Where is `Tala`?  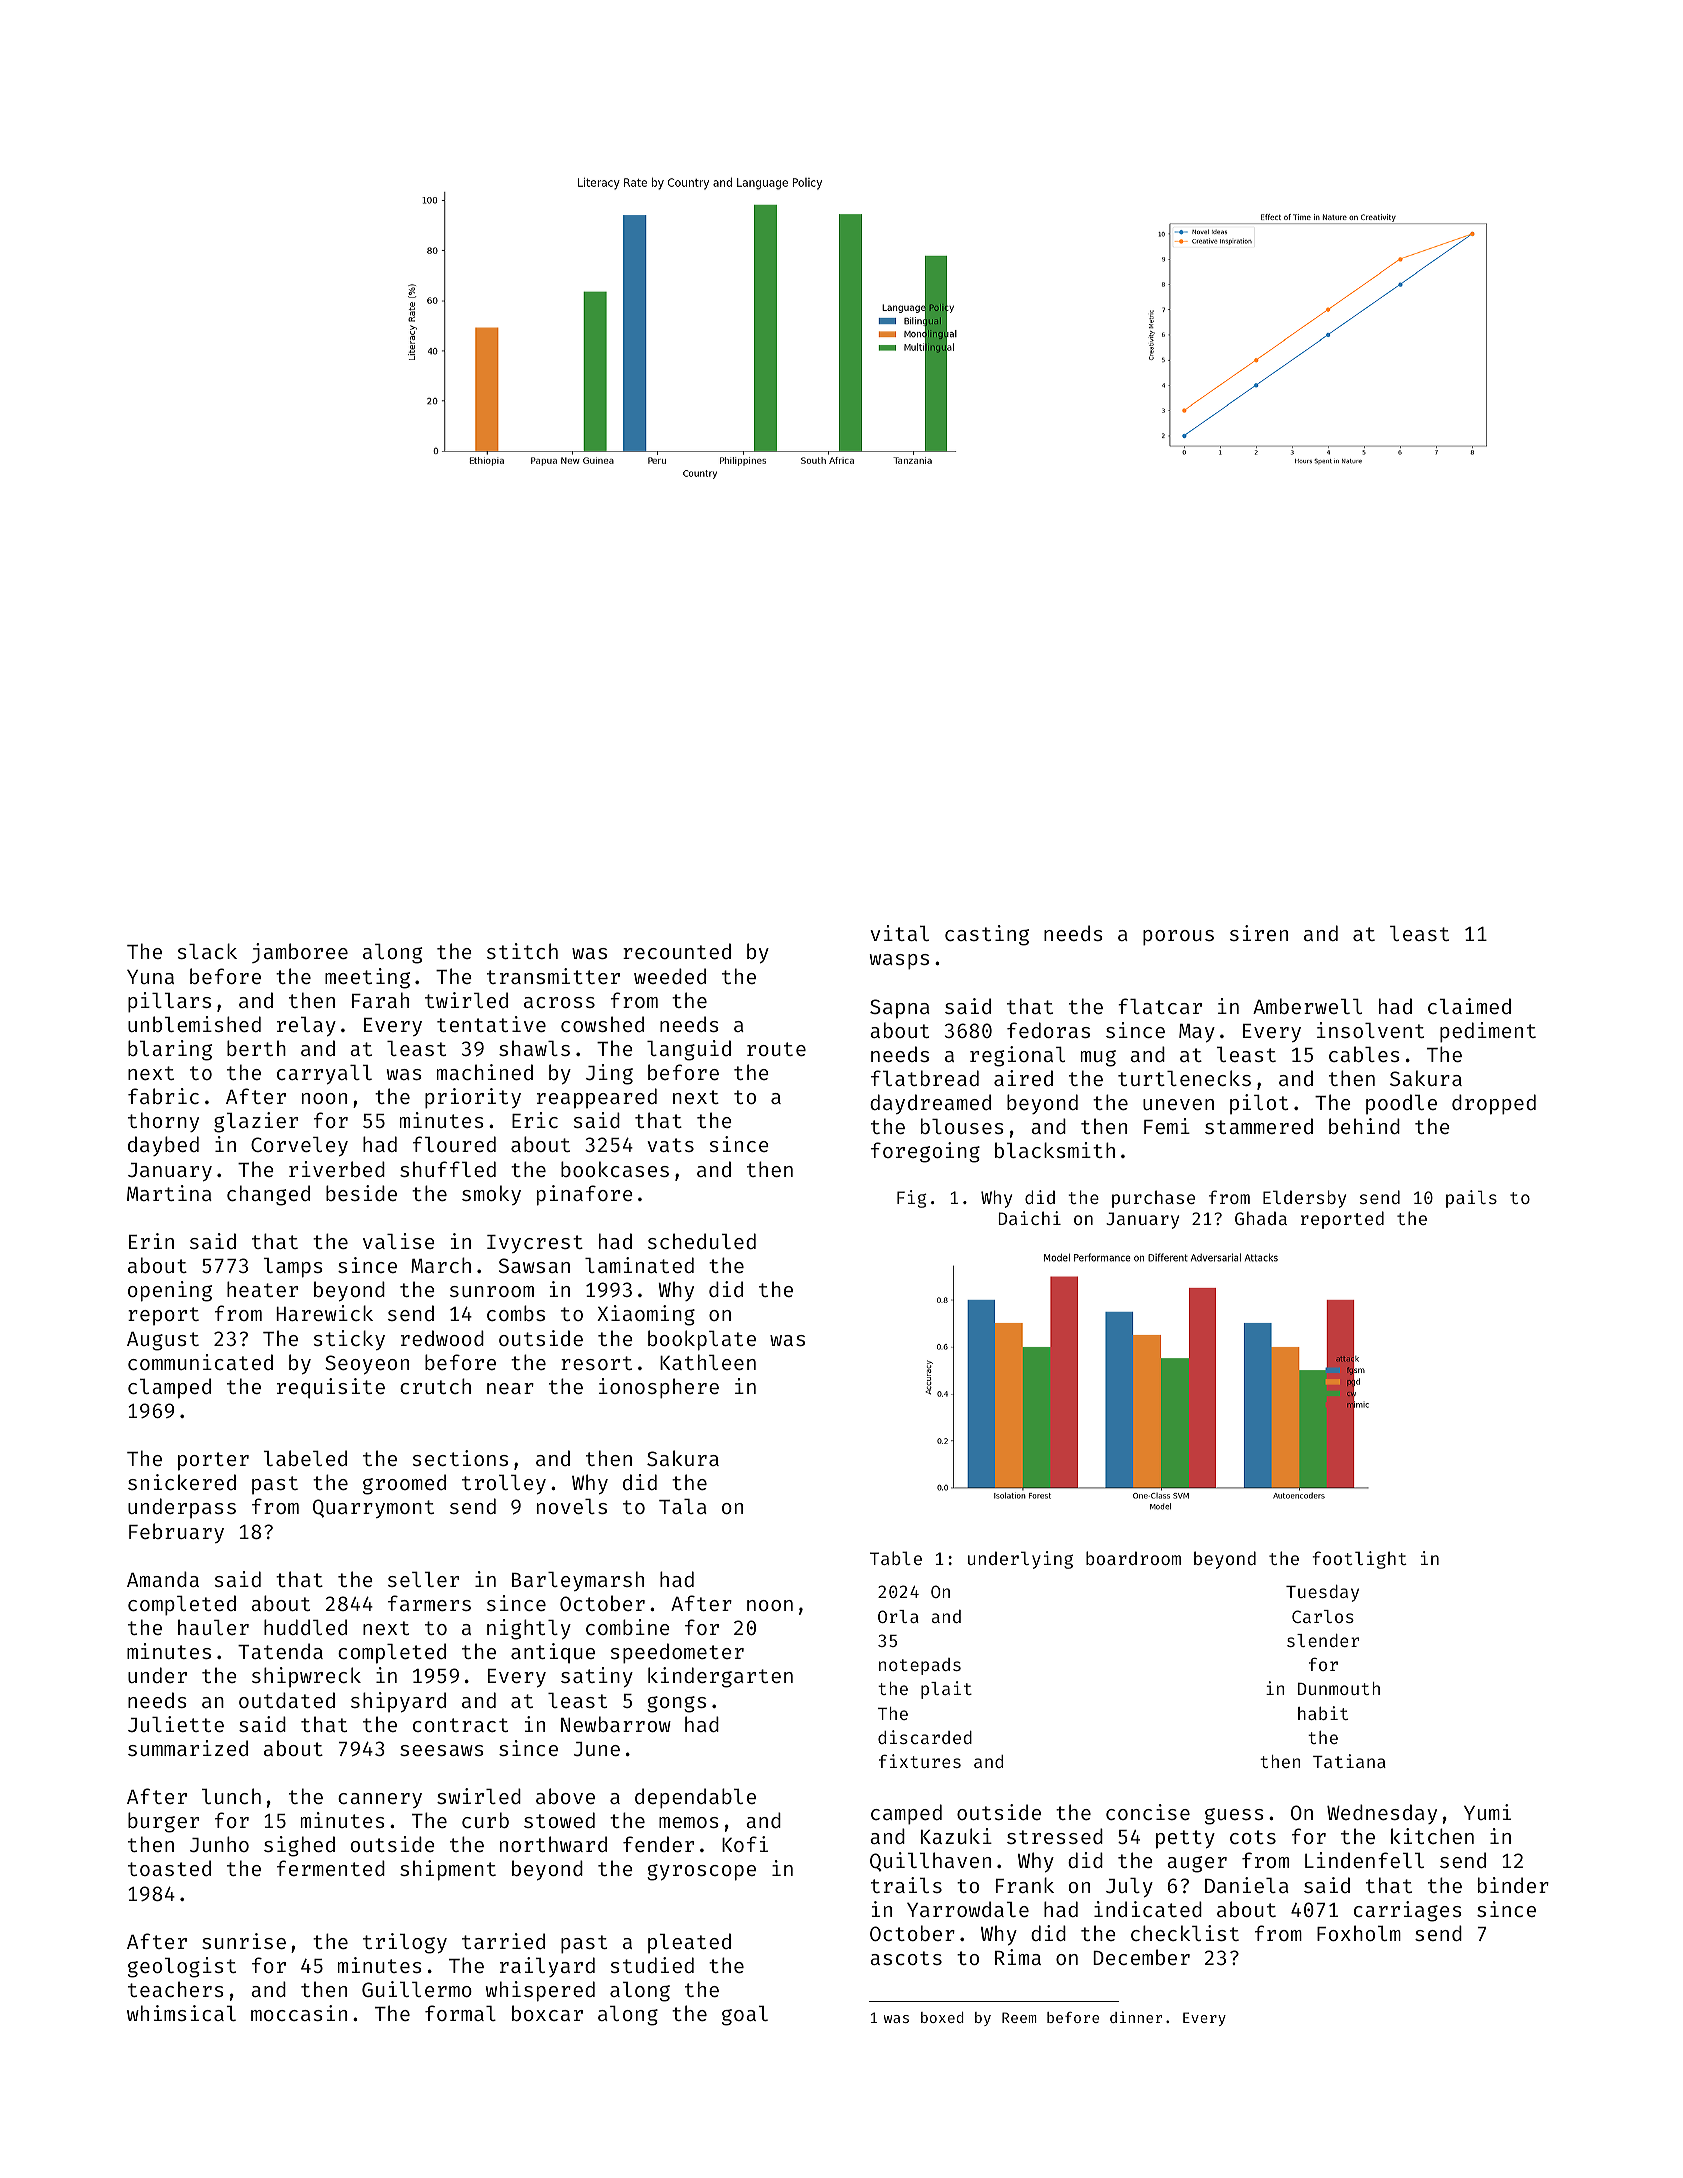
Tala is located at coordinates (683, 1506).
